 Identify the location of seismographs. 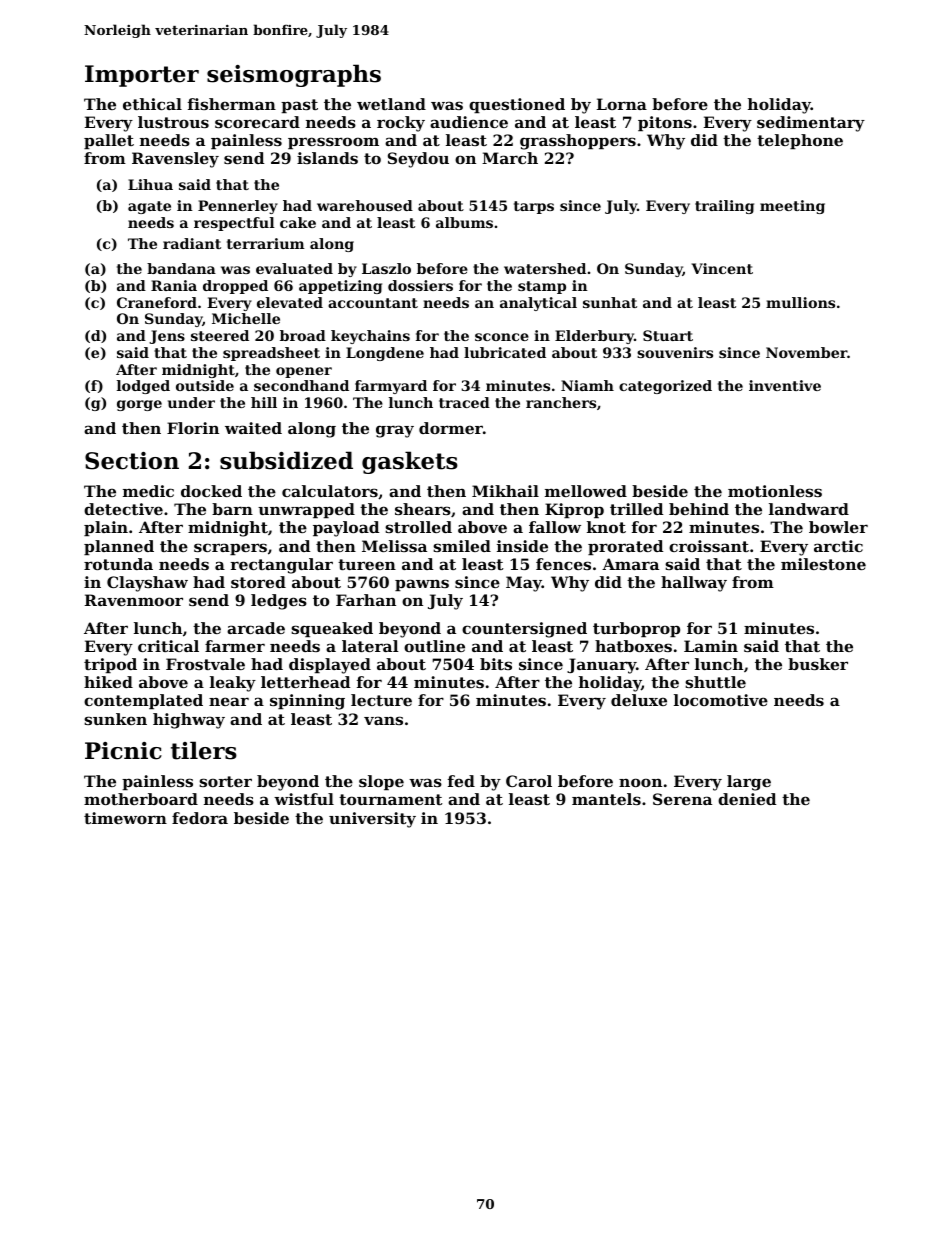
(294, 75).
